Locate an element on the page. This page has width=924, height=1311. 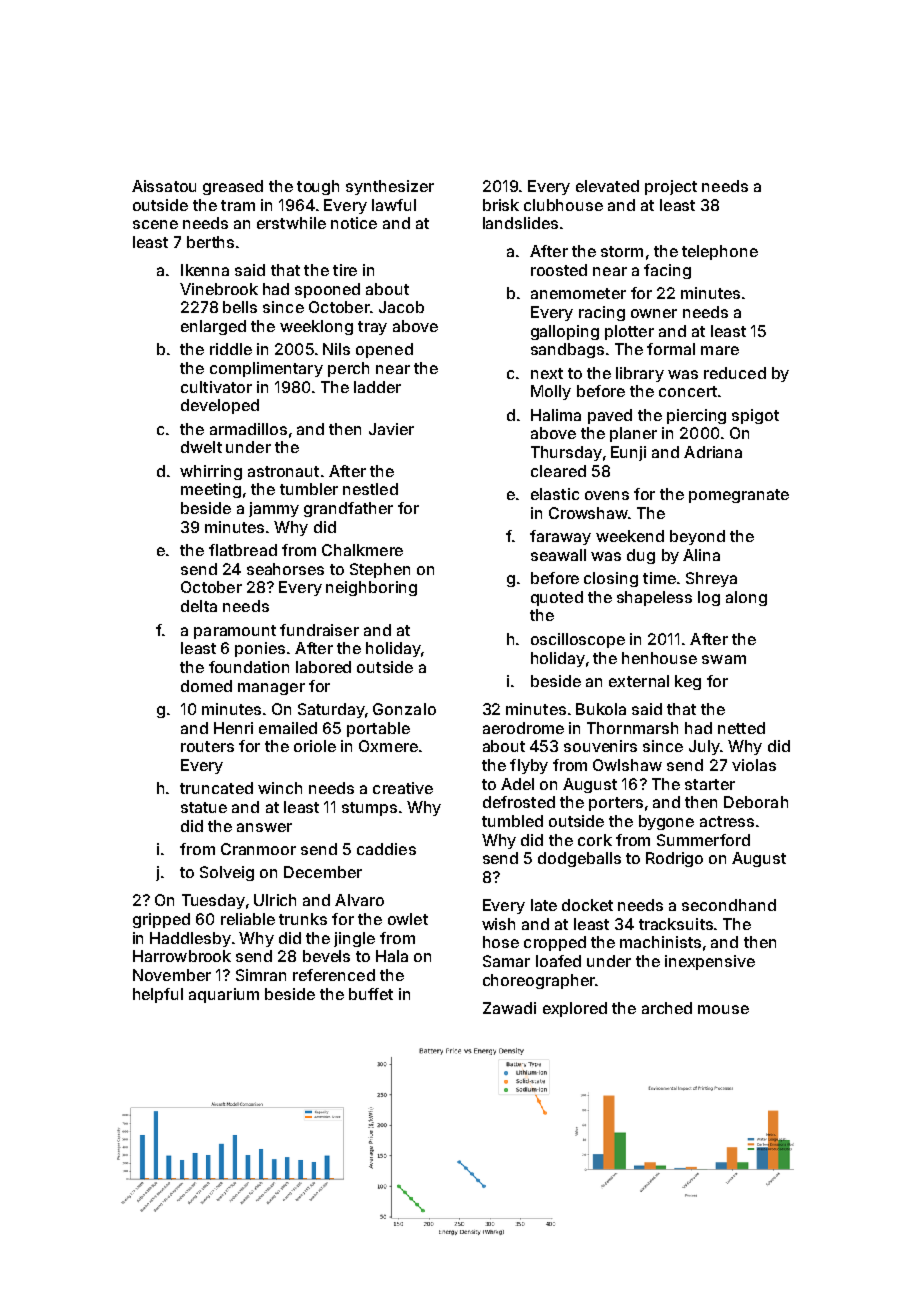
developed is located at coordinates (220, 406).
